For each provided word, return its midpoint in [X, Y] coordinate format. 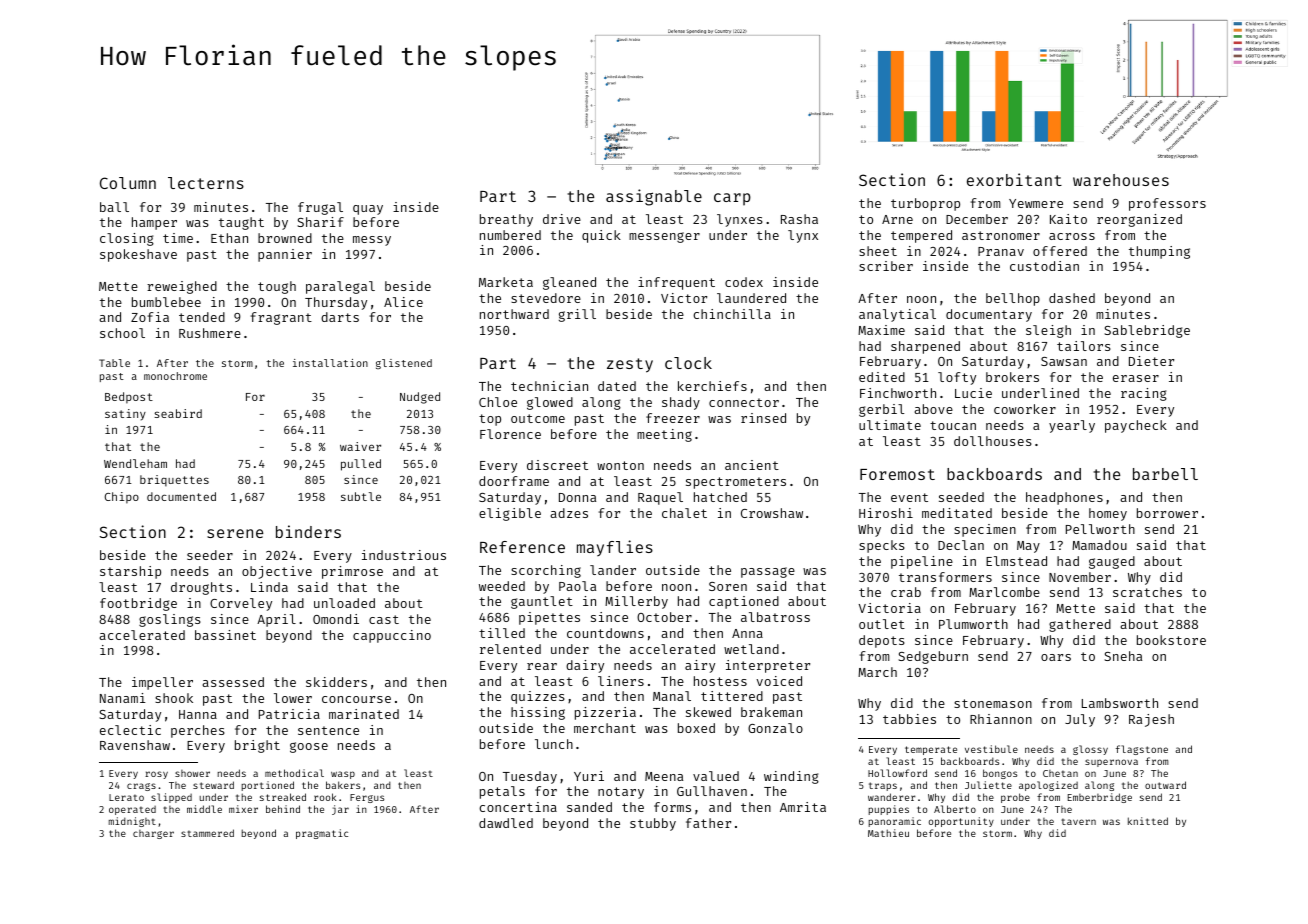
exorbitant [1014, 179]
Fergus [367, 798]
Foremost [897, 474]
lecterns [206, 183]
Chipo [122, 498]
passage [768, 572]
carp [732, 199]
